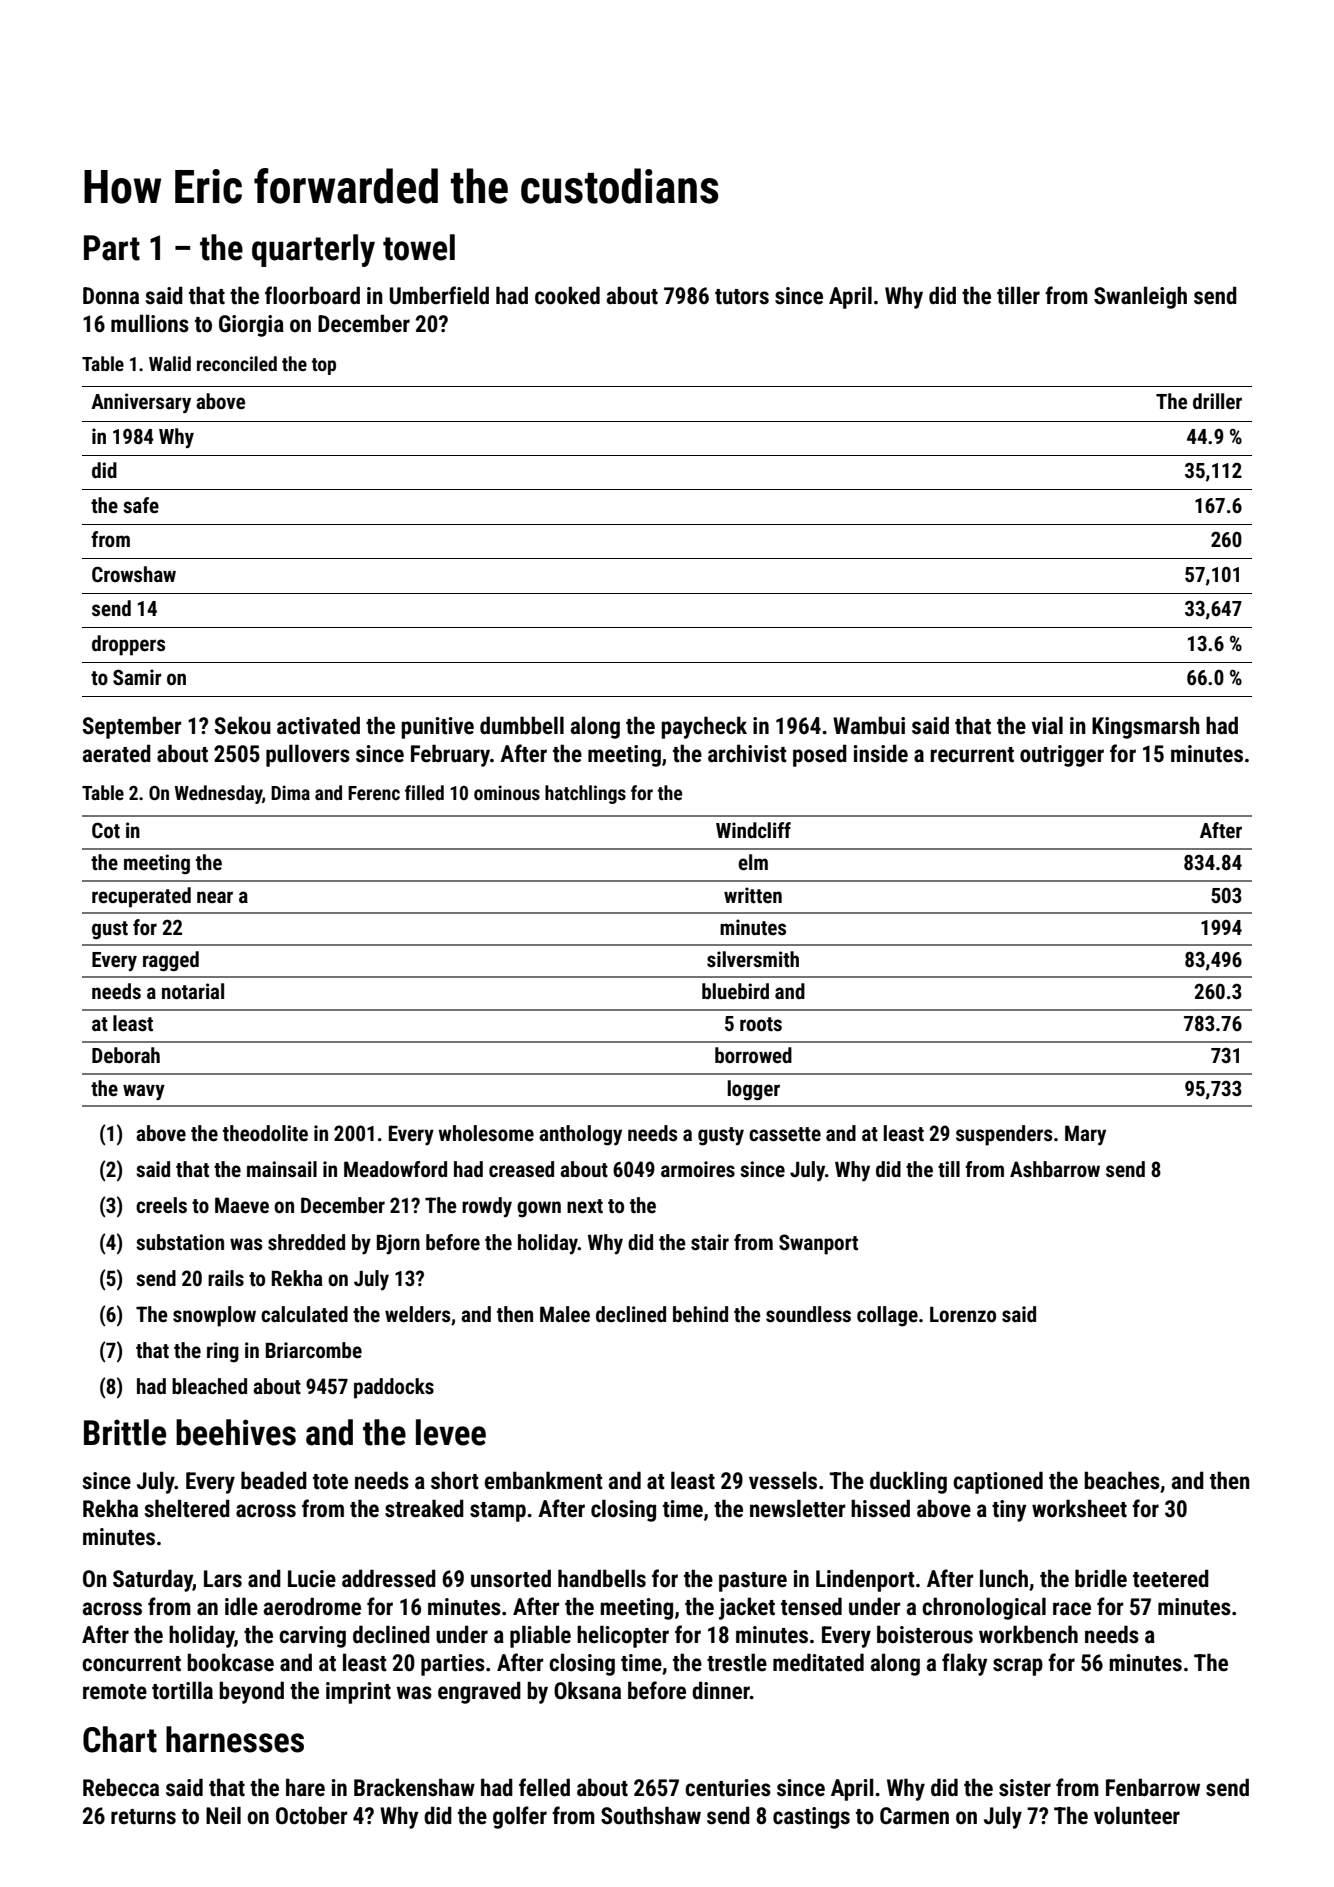 The image size is (1334, 1887). Describe the element at coordinates (1217, 401) in the page. I see `driller` at that location.
